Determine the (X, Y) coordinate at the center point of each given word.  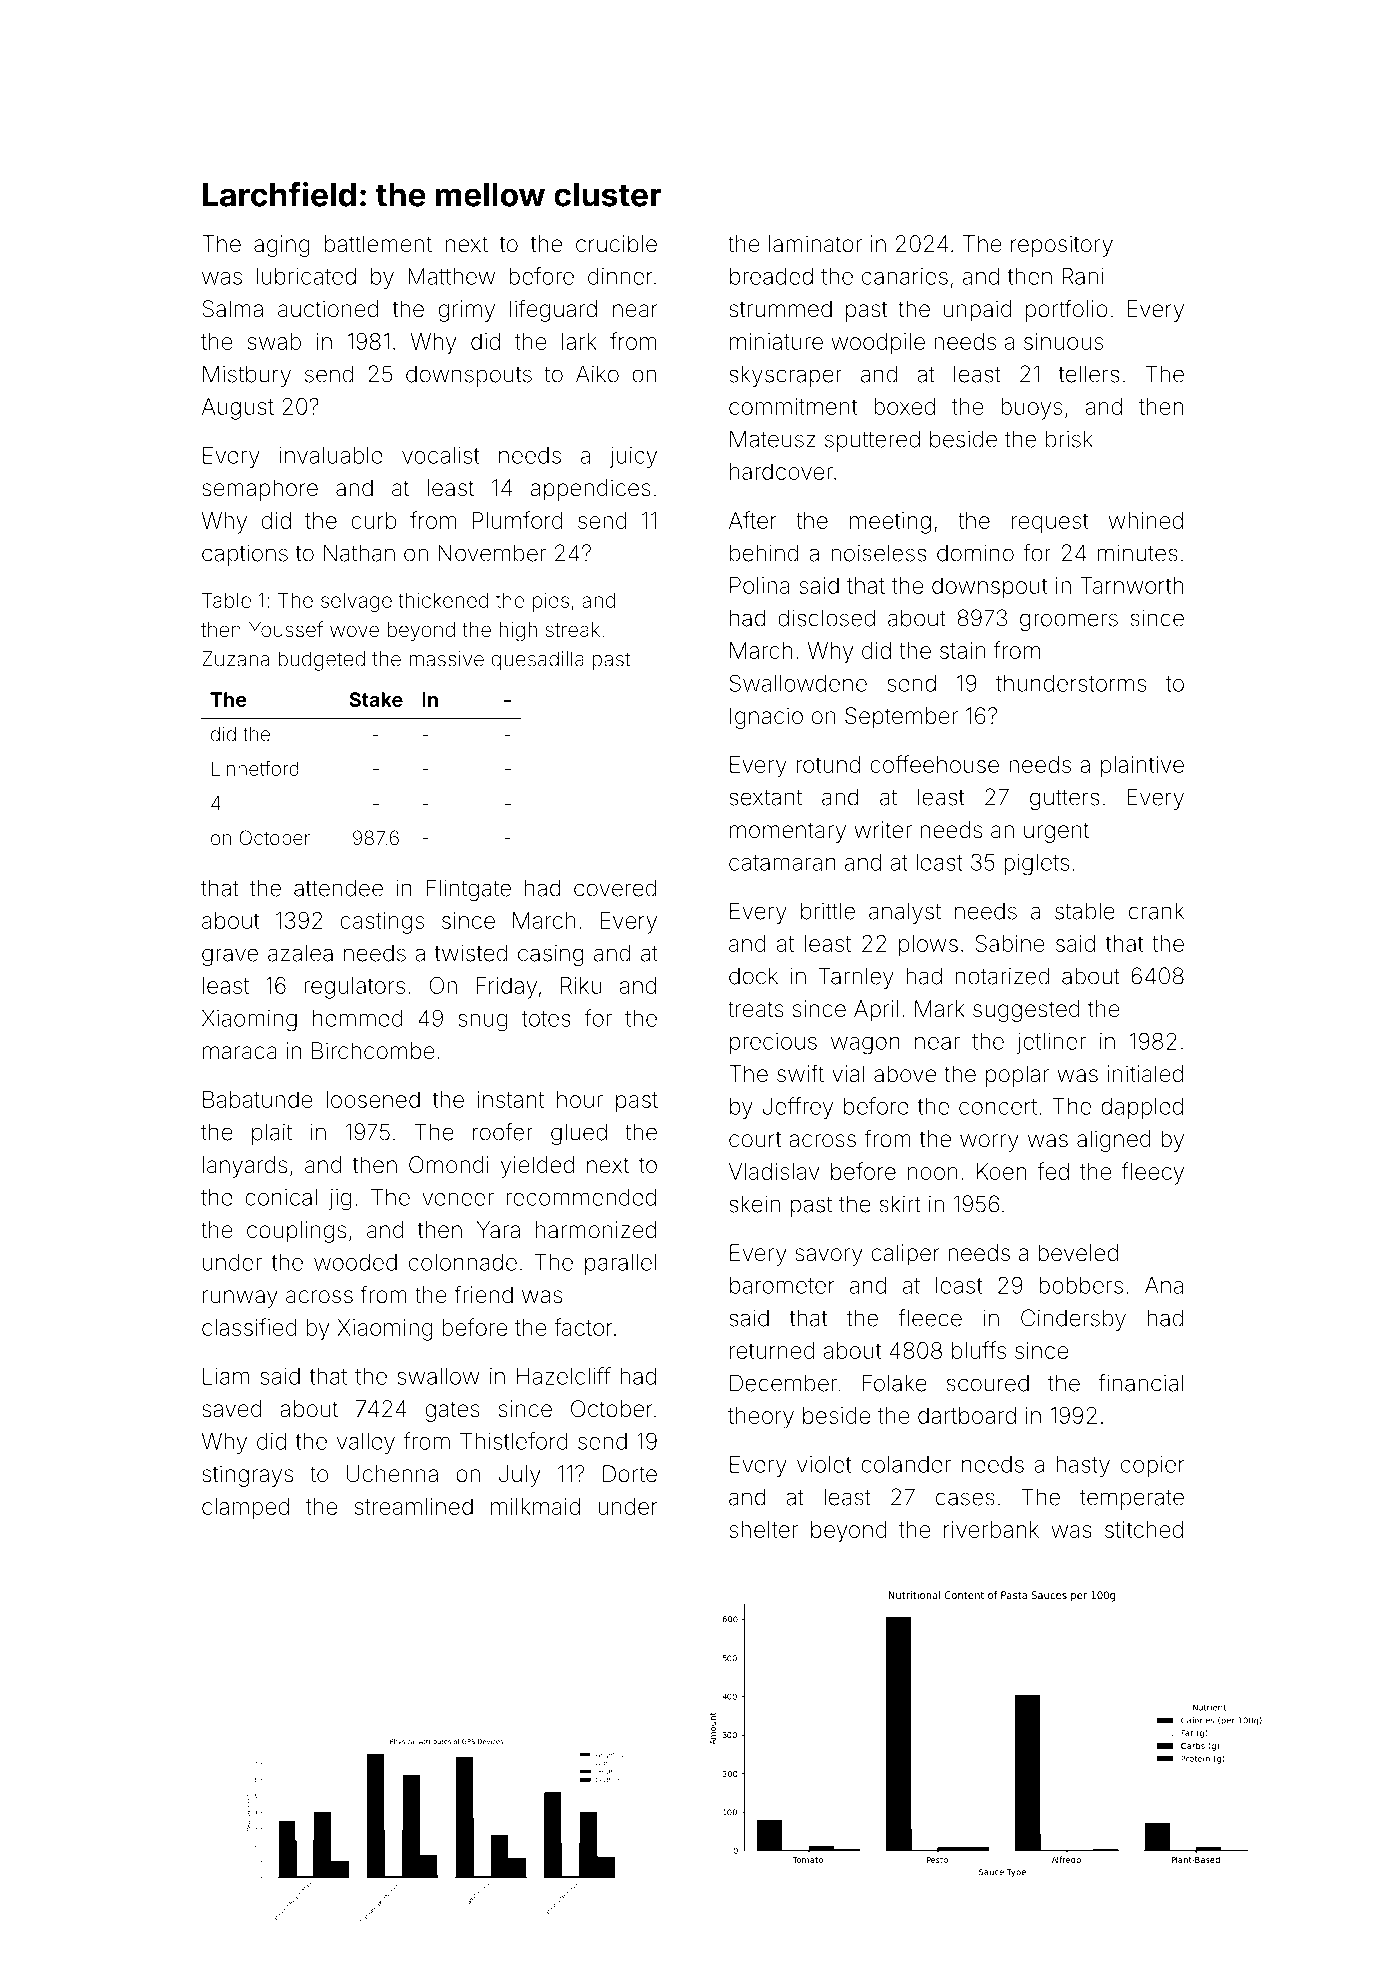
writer (883, 830)
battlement (378, 244)
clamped (245, 1509)
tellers (1089, 374)
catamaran (782, 863)
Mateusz (773, 439)
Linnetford (255, 768)
